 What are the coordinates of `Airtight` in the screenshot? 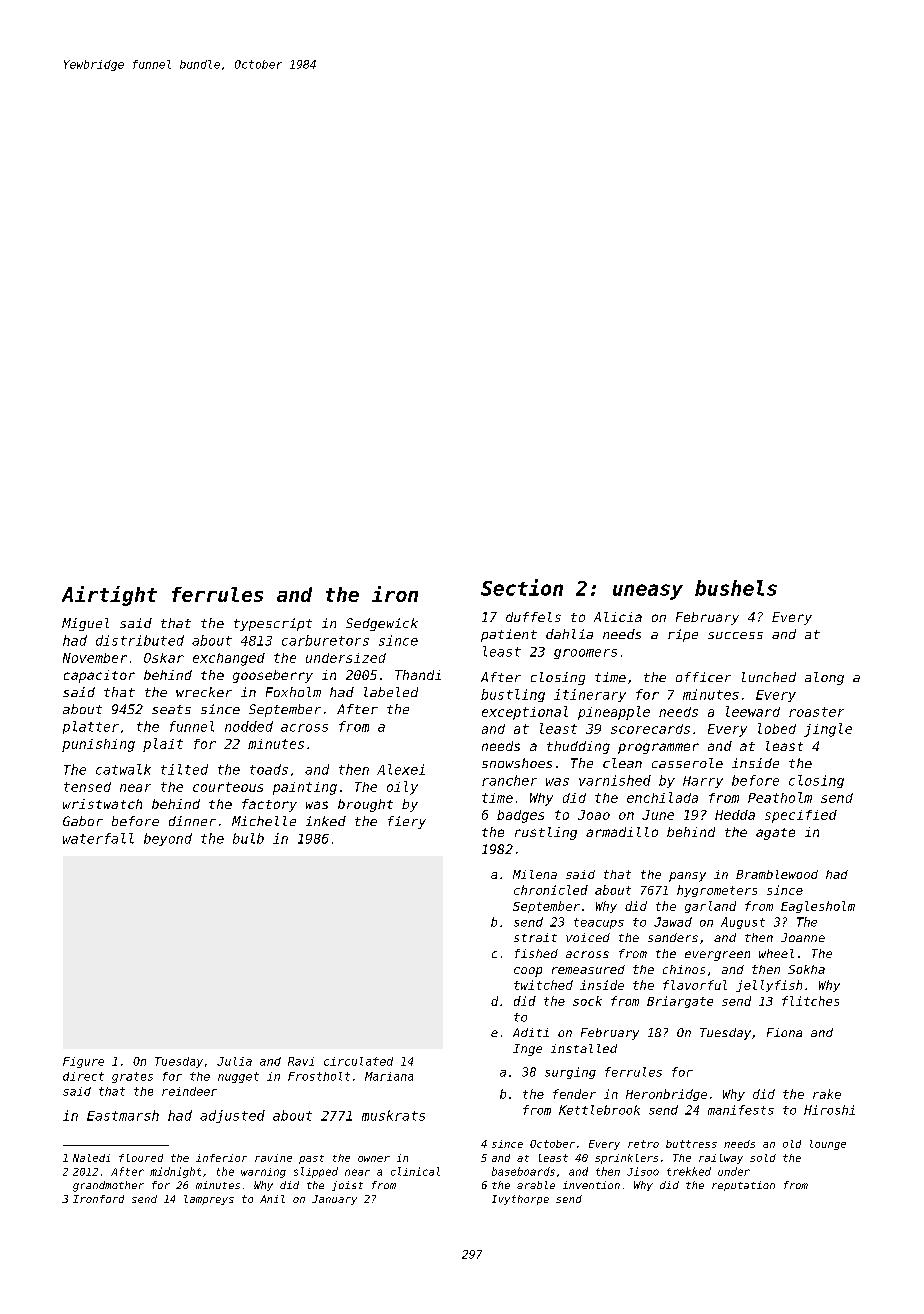 It's located at (109, 596).
